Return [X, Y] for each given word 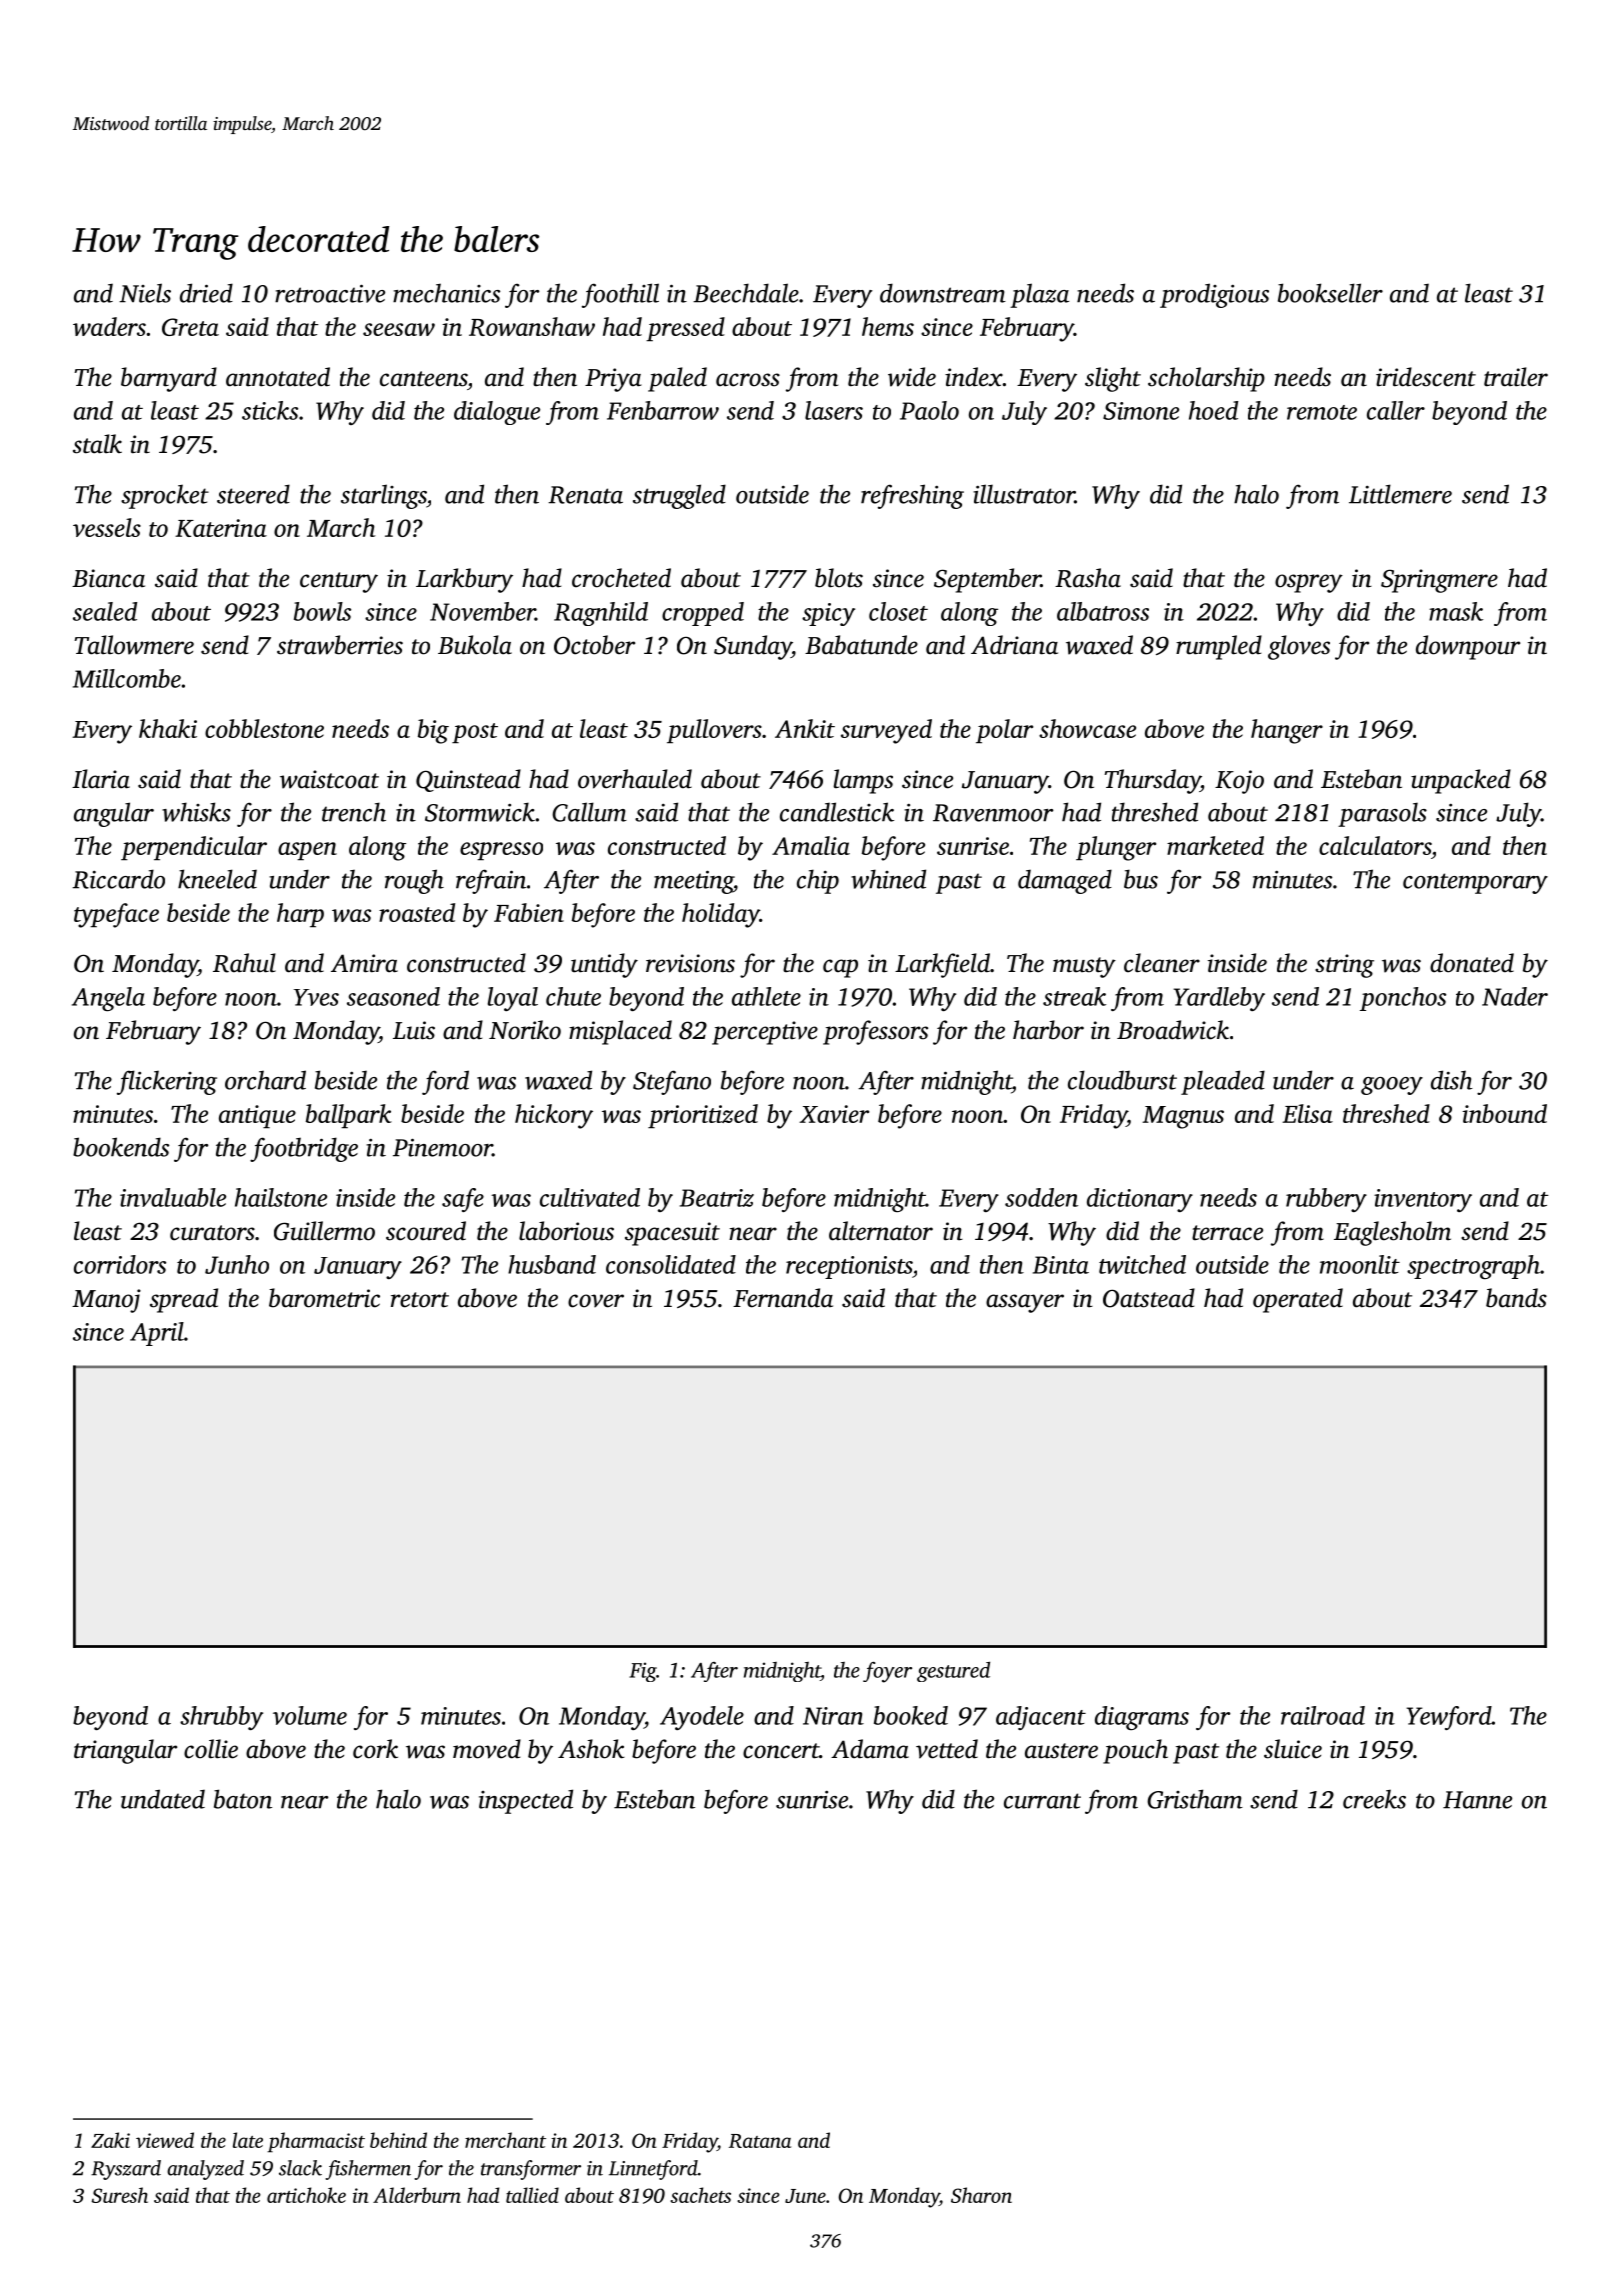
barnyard [169, 379]
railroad [1323, 1715]
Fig [642, 1672]
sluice [1293, 1749]
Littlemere [1400, 494]
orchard [265, 1080]
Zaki [110, 2140]
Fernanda [783, 1298]
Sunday [753, 647]
